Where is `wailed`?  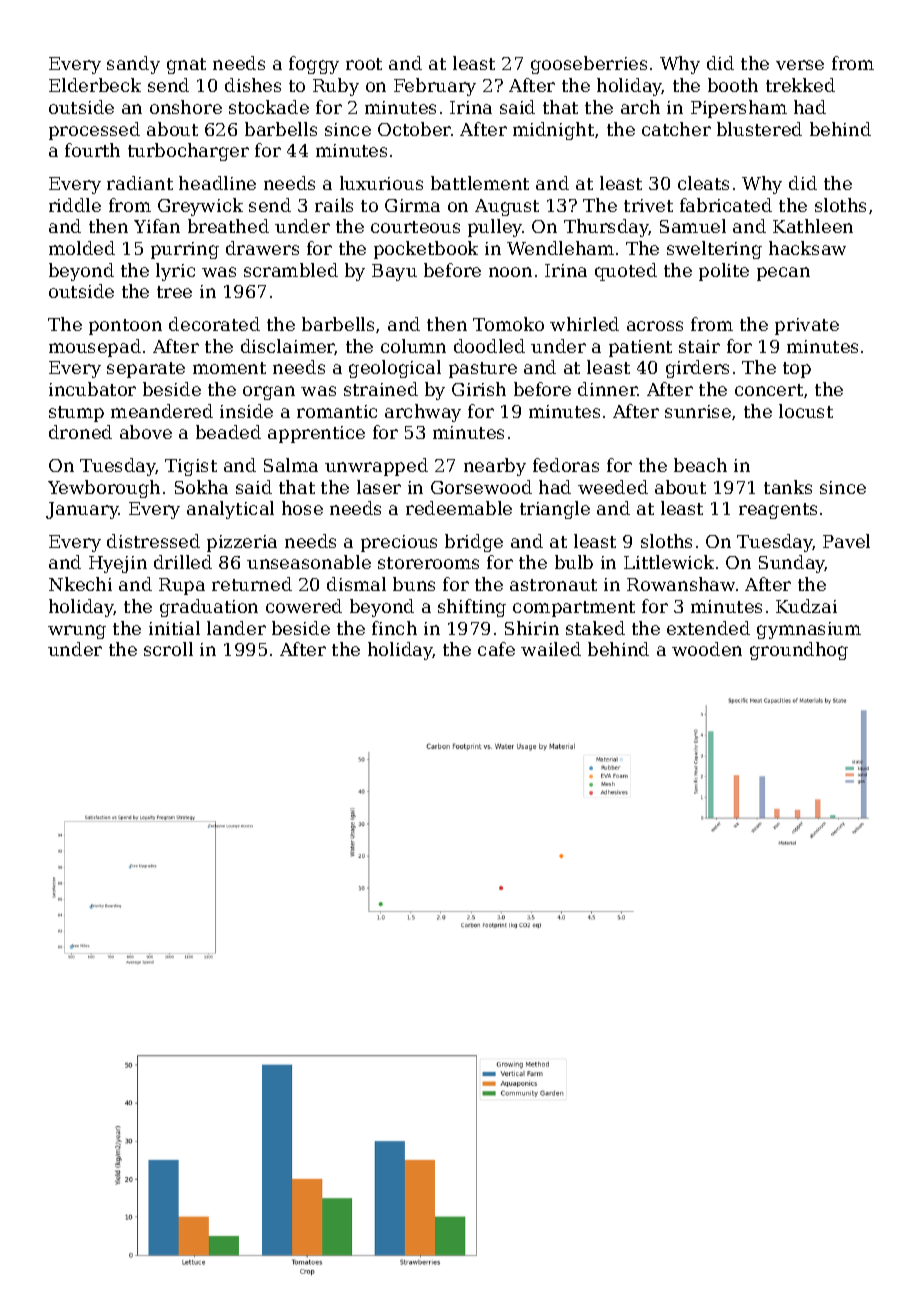 wailed is located at coordinates (551, 649).
